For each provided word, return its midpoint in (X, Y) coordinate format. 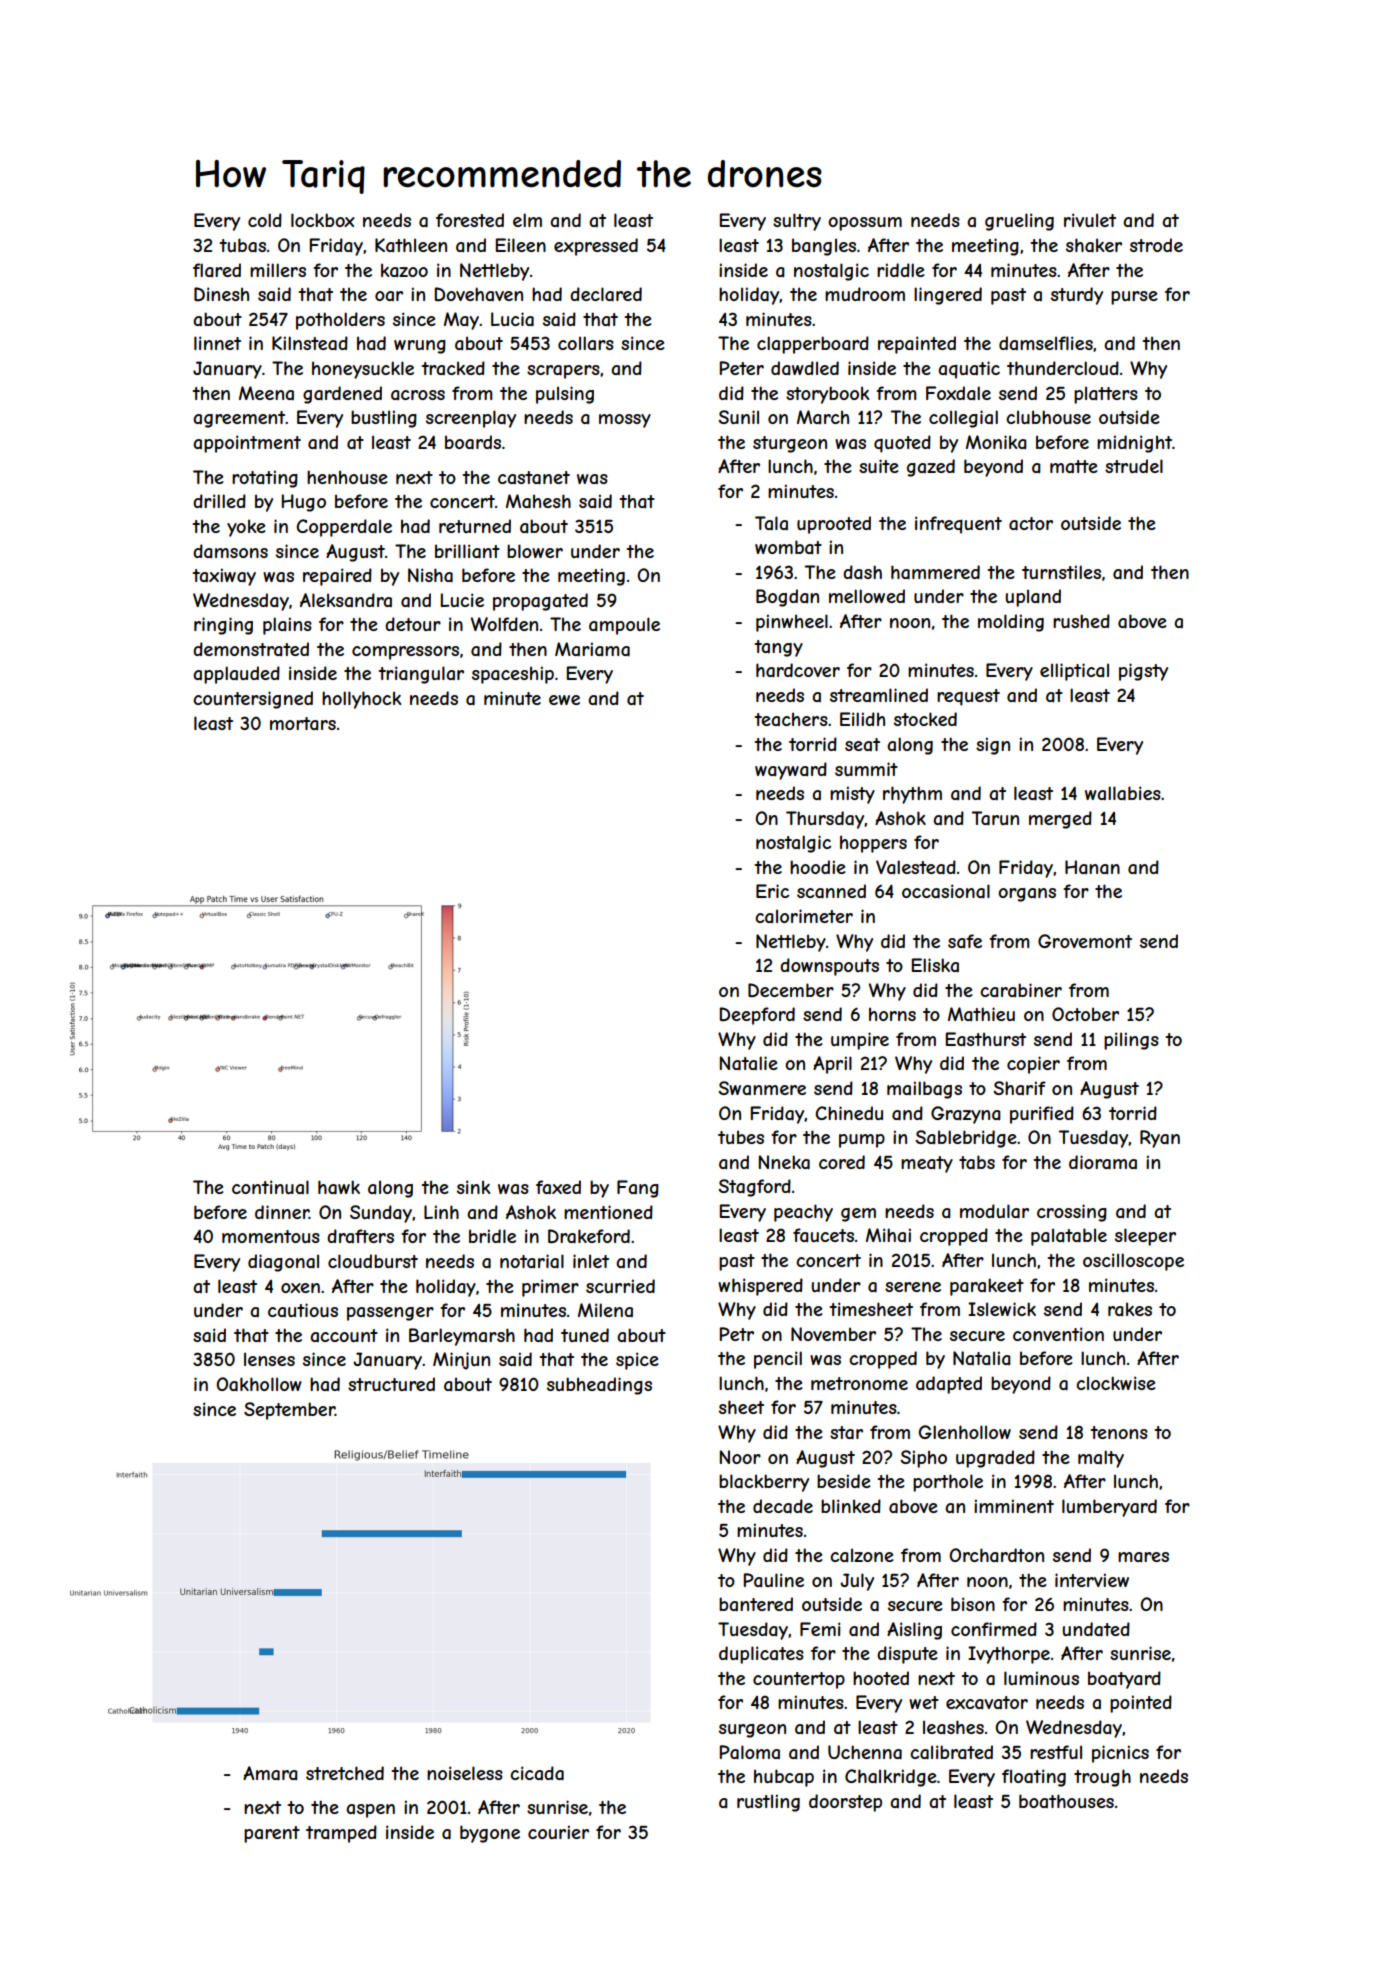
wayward (791, 771)
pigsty (1143, 672)
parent (272, 1834)
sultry (797, 222)
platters (1106, 395)
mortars (303, 723)
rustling (768, 1803)
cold (265, 220)
